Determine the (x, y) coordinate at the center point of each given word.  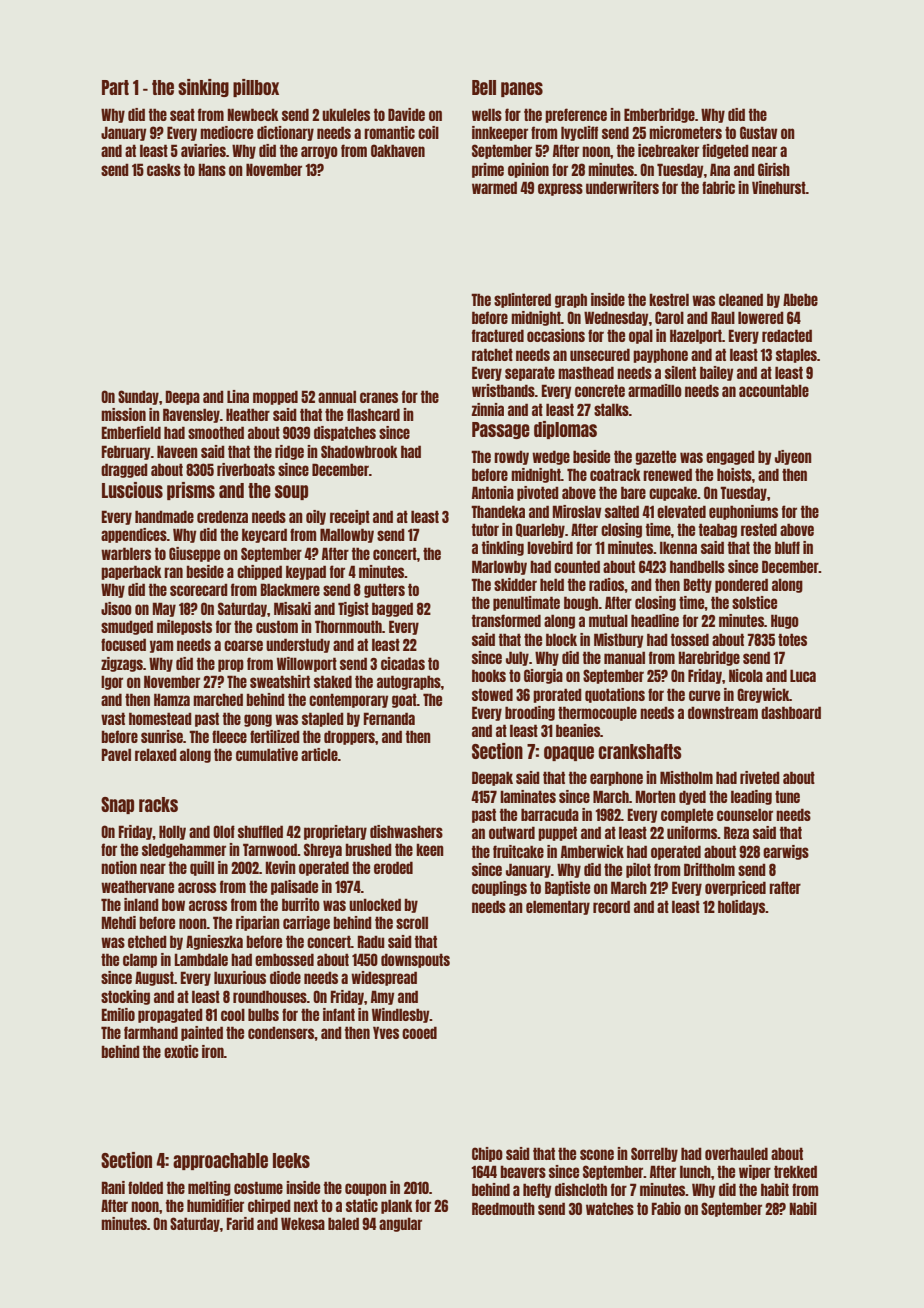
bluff (787, 547)
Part (115, 87)
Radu (371, 941)
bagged (392, 609)
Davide (406, 114)
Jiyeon (793, 457)
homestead (160, 718)
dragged (124, 470)
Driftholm (709, 869)
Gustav (759, 132)
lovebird (550, 547)
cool (233, 1014)
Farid (240, 1223)
